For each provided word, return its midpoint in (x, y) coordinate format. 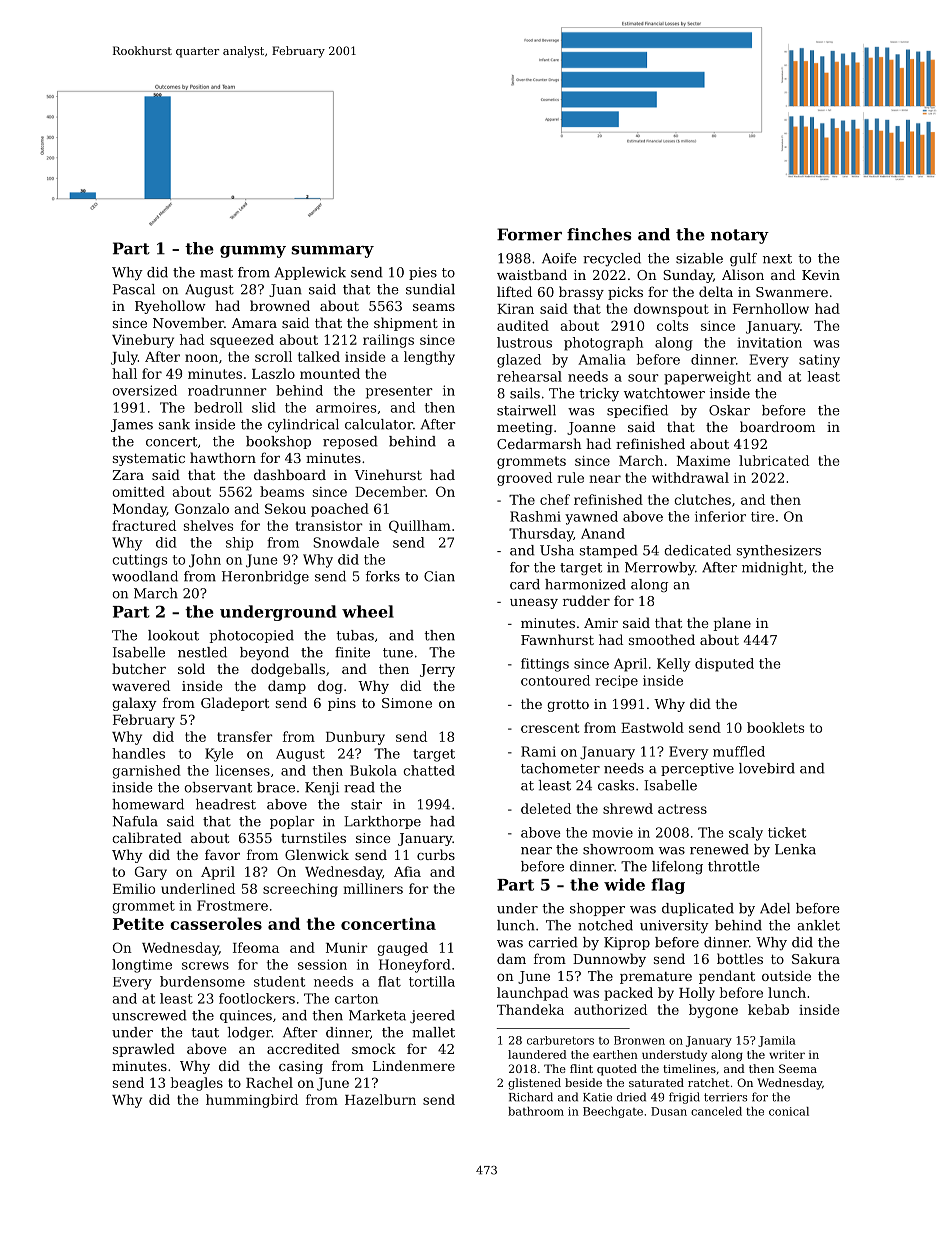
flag (668, 886)
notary (740, 236)
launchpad (532, 994)
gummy (253, 252)
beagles (196, 1084)
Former (529, 234)
